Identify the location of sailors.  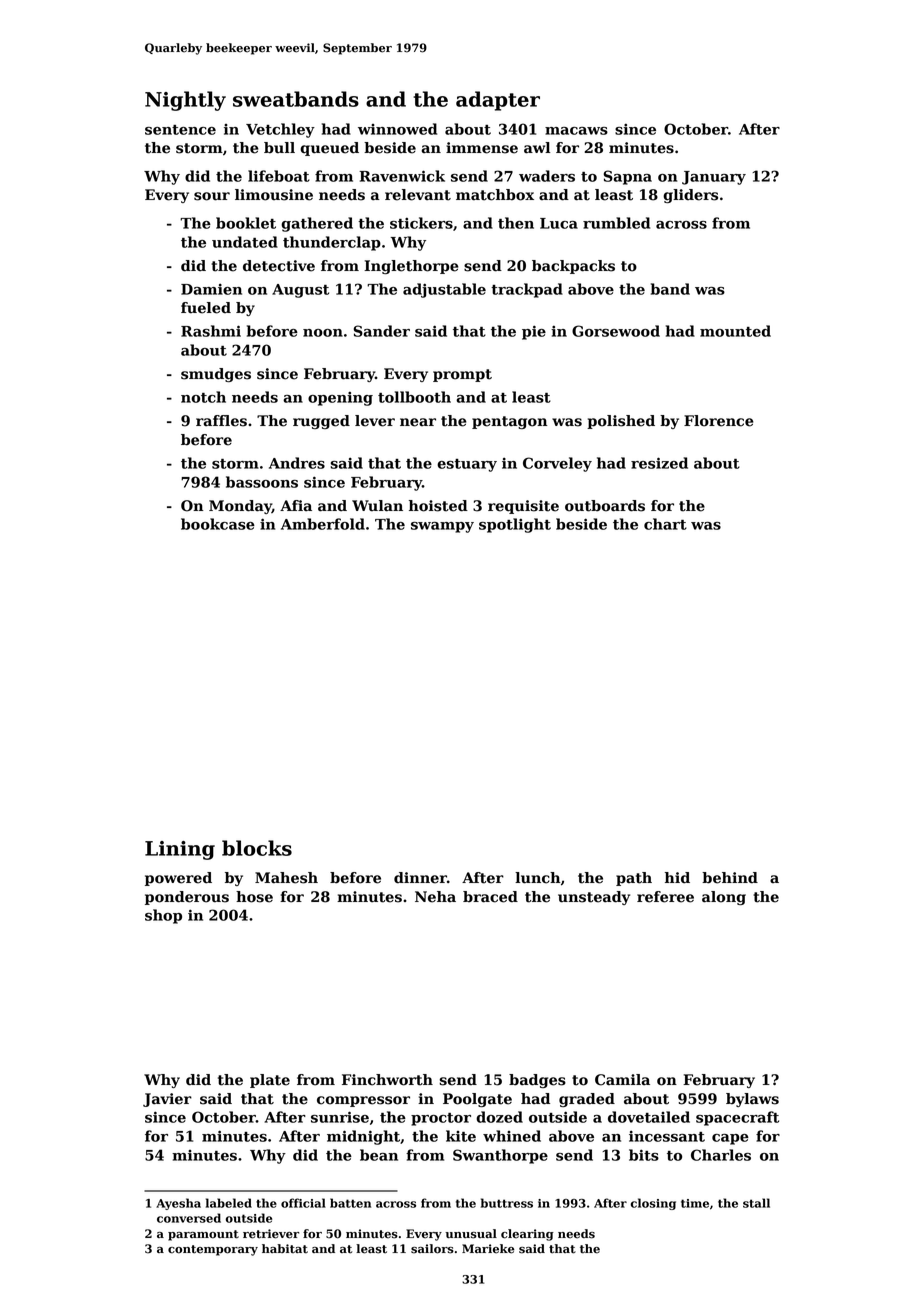
(432, 1249).
